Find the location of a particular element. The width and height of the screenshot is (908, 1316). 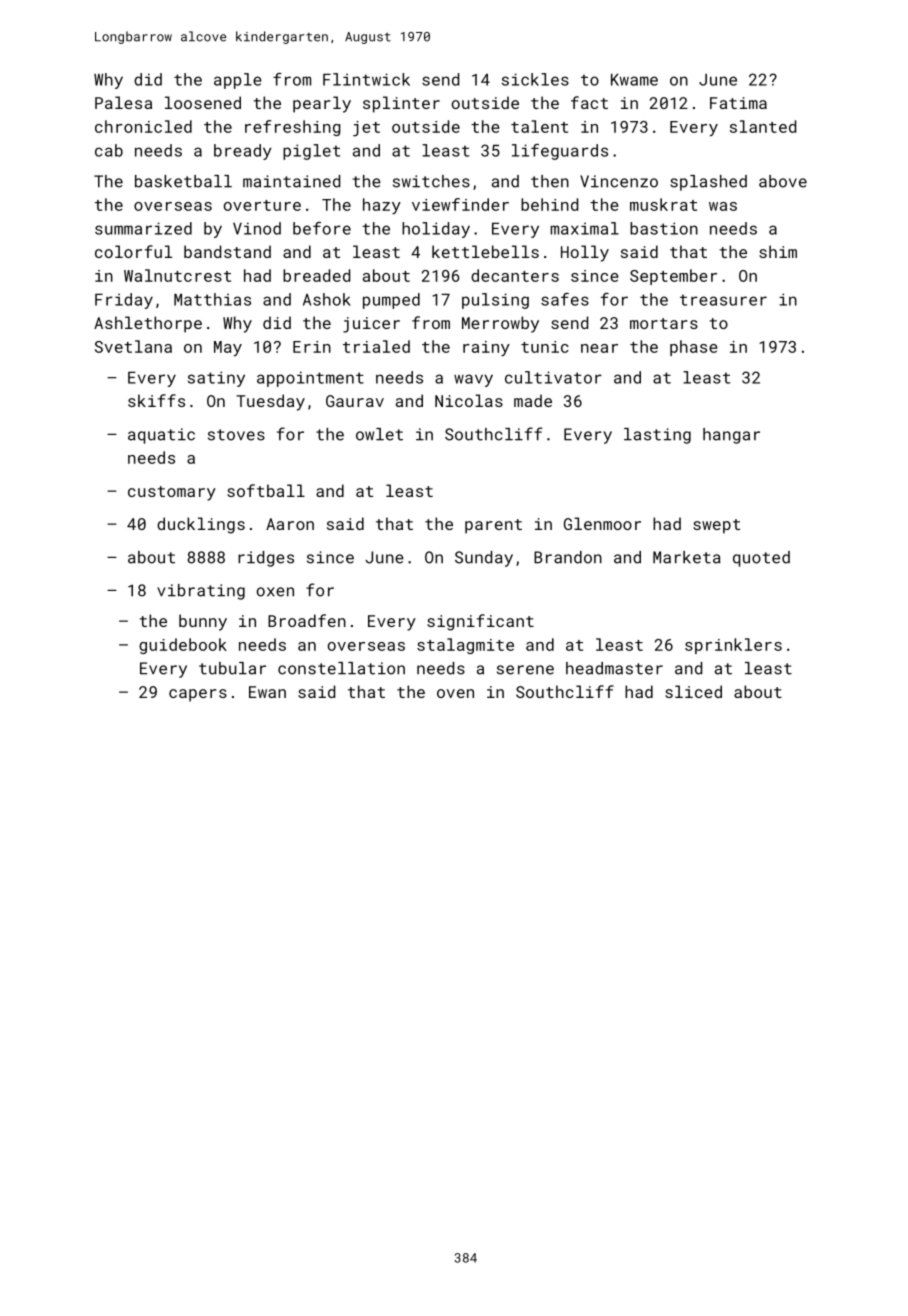

capers is located at coordinates (198, 695).
